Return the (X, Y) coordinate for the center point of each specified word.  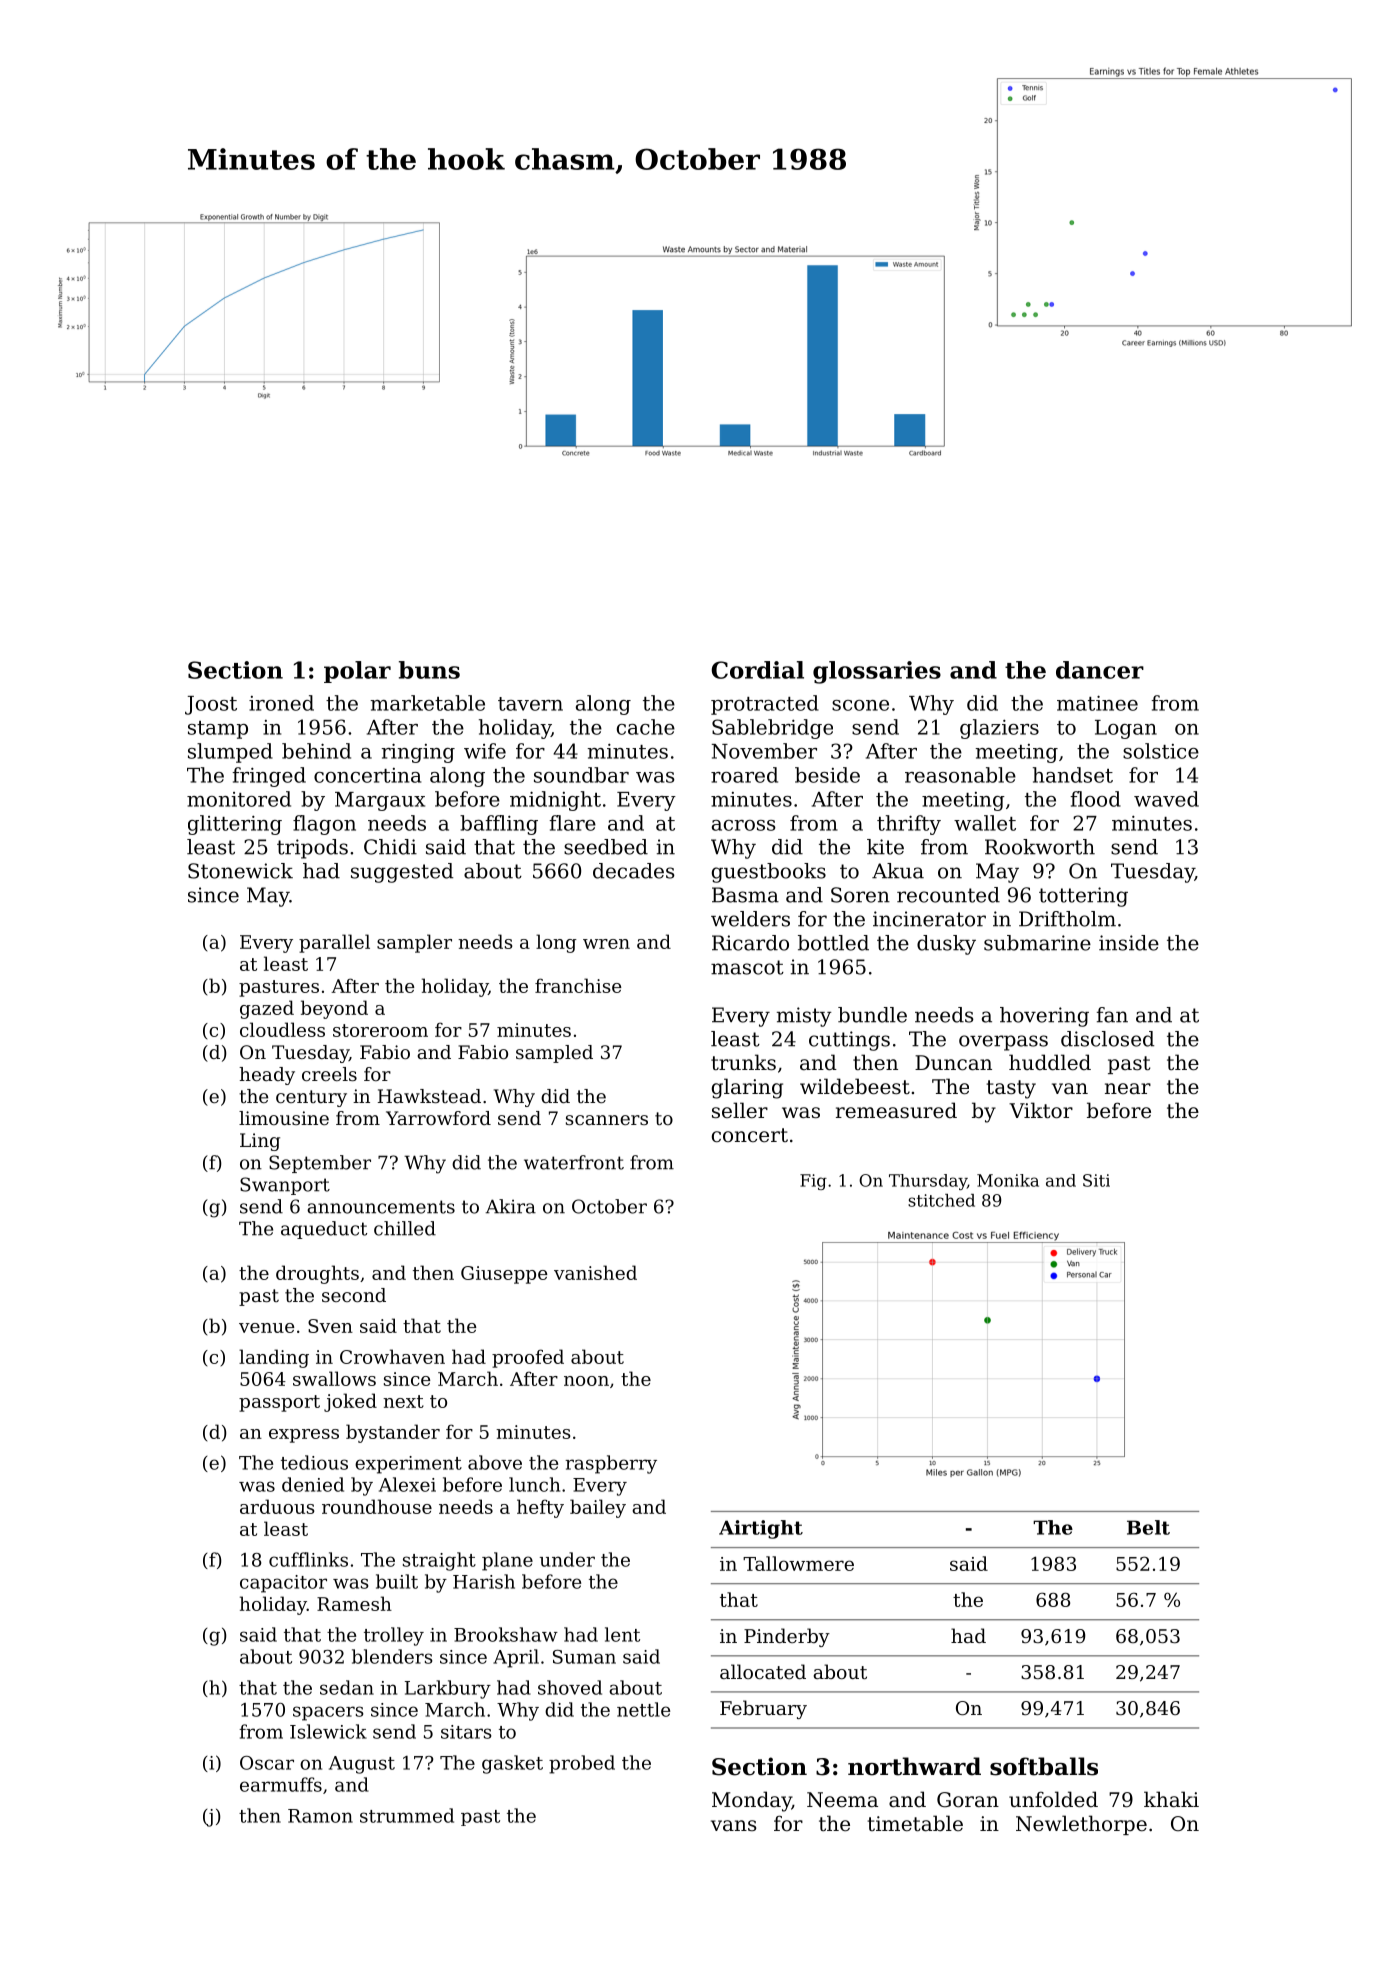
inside (1129, 943)
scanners (607, 1120)
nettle (643, 1709)
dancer (1100, 670)
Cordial (757, 670)
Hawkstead (429, 1096)
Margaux (380, 801)
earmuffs (281, 1784)
